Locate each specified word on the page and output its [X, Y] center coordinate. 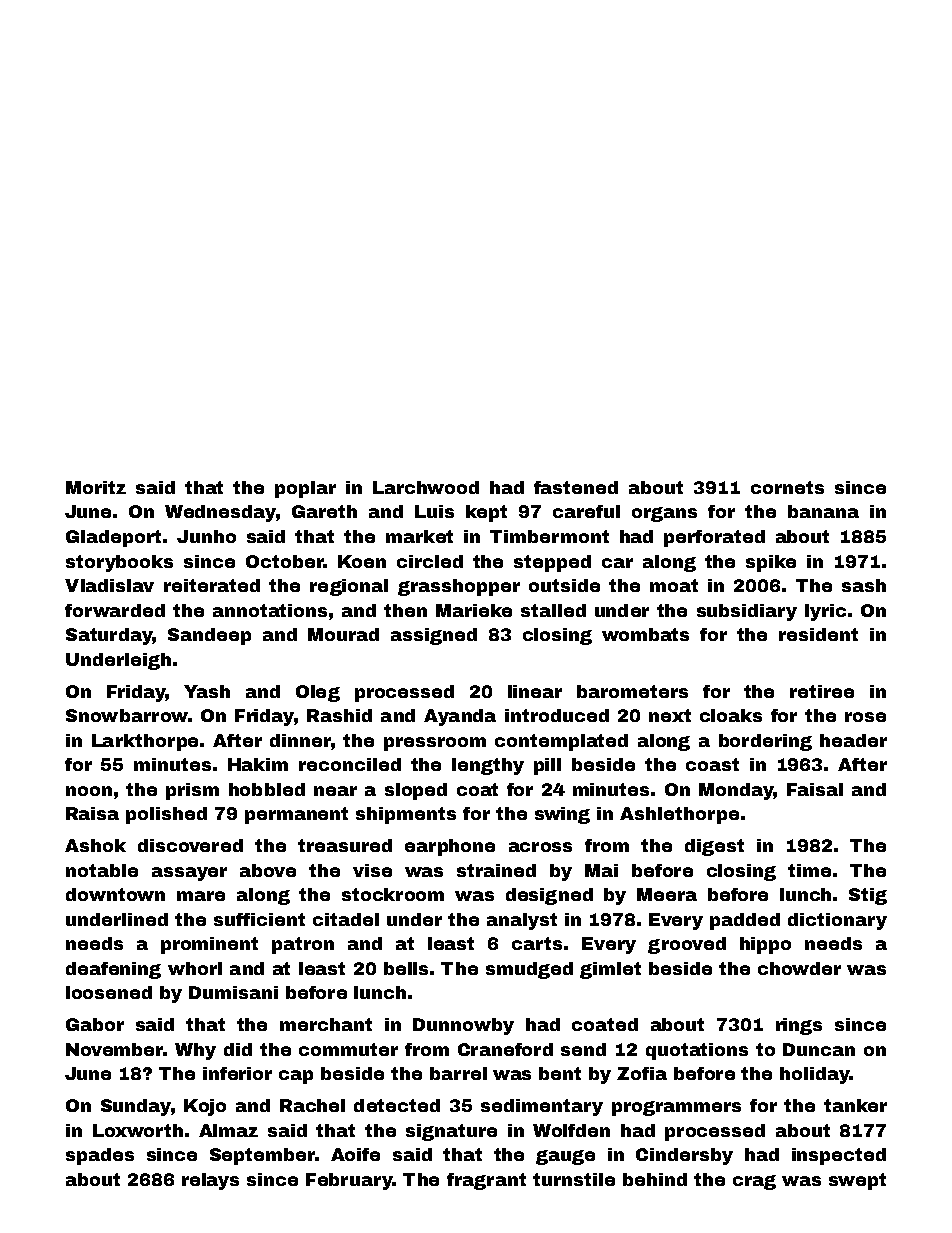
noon [89, 791]
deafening [113, 970]
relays [210, 1181]
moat [674, 585]
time [809, 870]
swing [562, 815]
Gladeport [113, 538]
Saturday [109, 636]
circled [430, 561]
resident [818, 634]
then [405, 610]
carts [537, 943]
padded [745, 921]
